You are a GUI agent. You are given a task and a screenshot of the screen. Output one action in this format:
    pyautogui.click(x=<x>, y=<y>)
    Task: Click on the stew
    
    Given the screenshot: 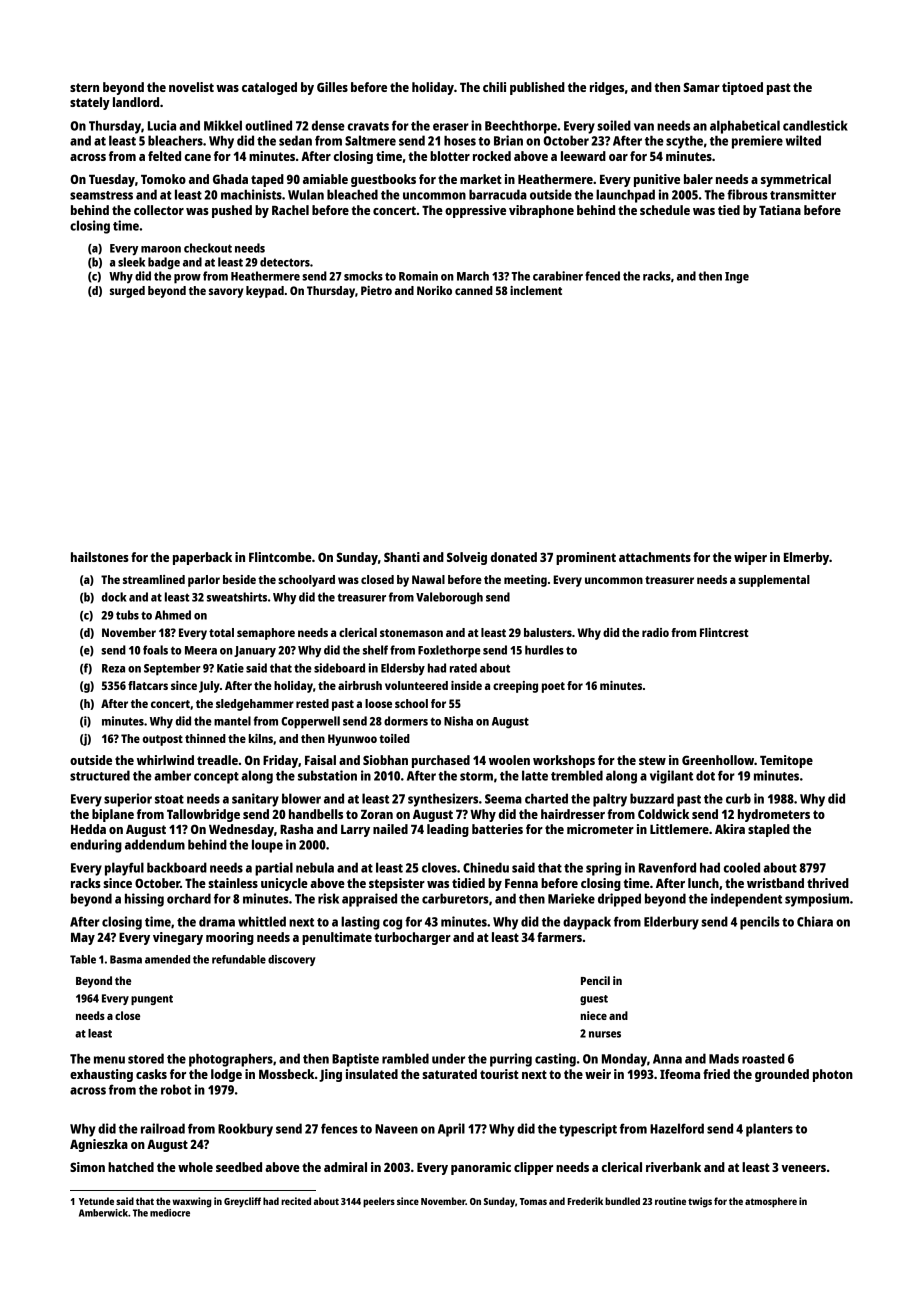 What is the action you would take?
    pyautogui.click(x=652, y=760)
